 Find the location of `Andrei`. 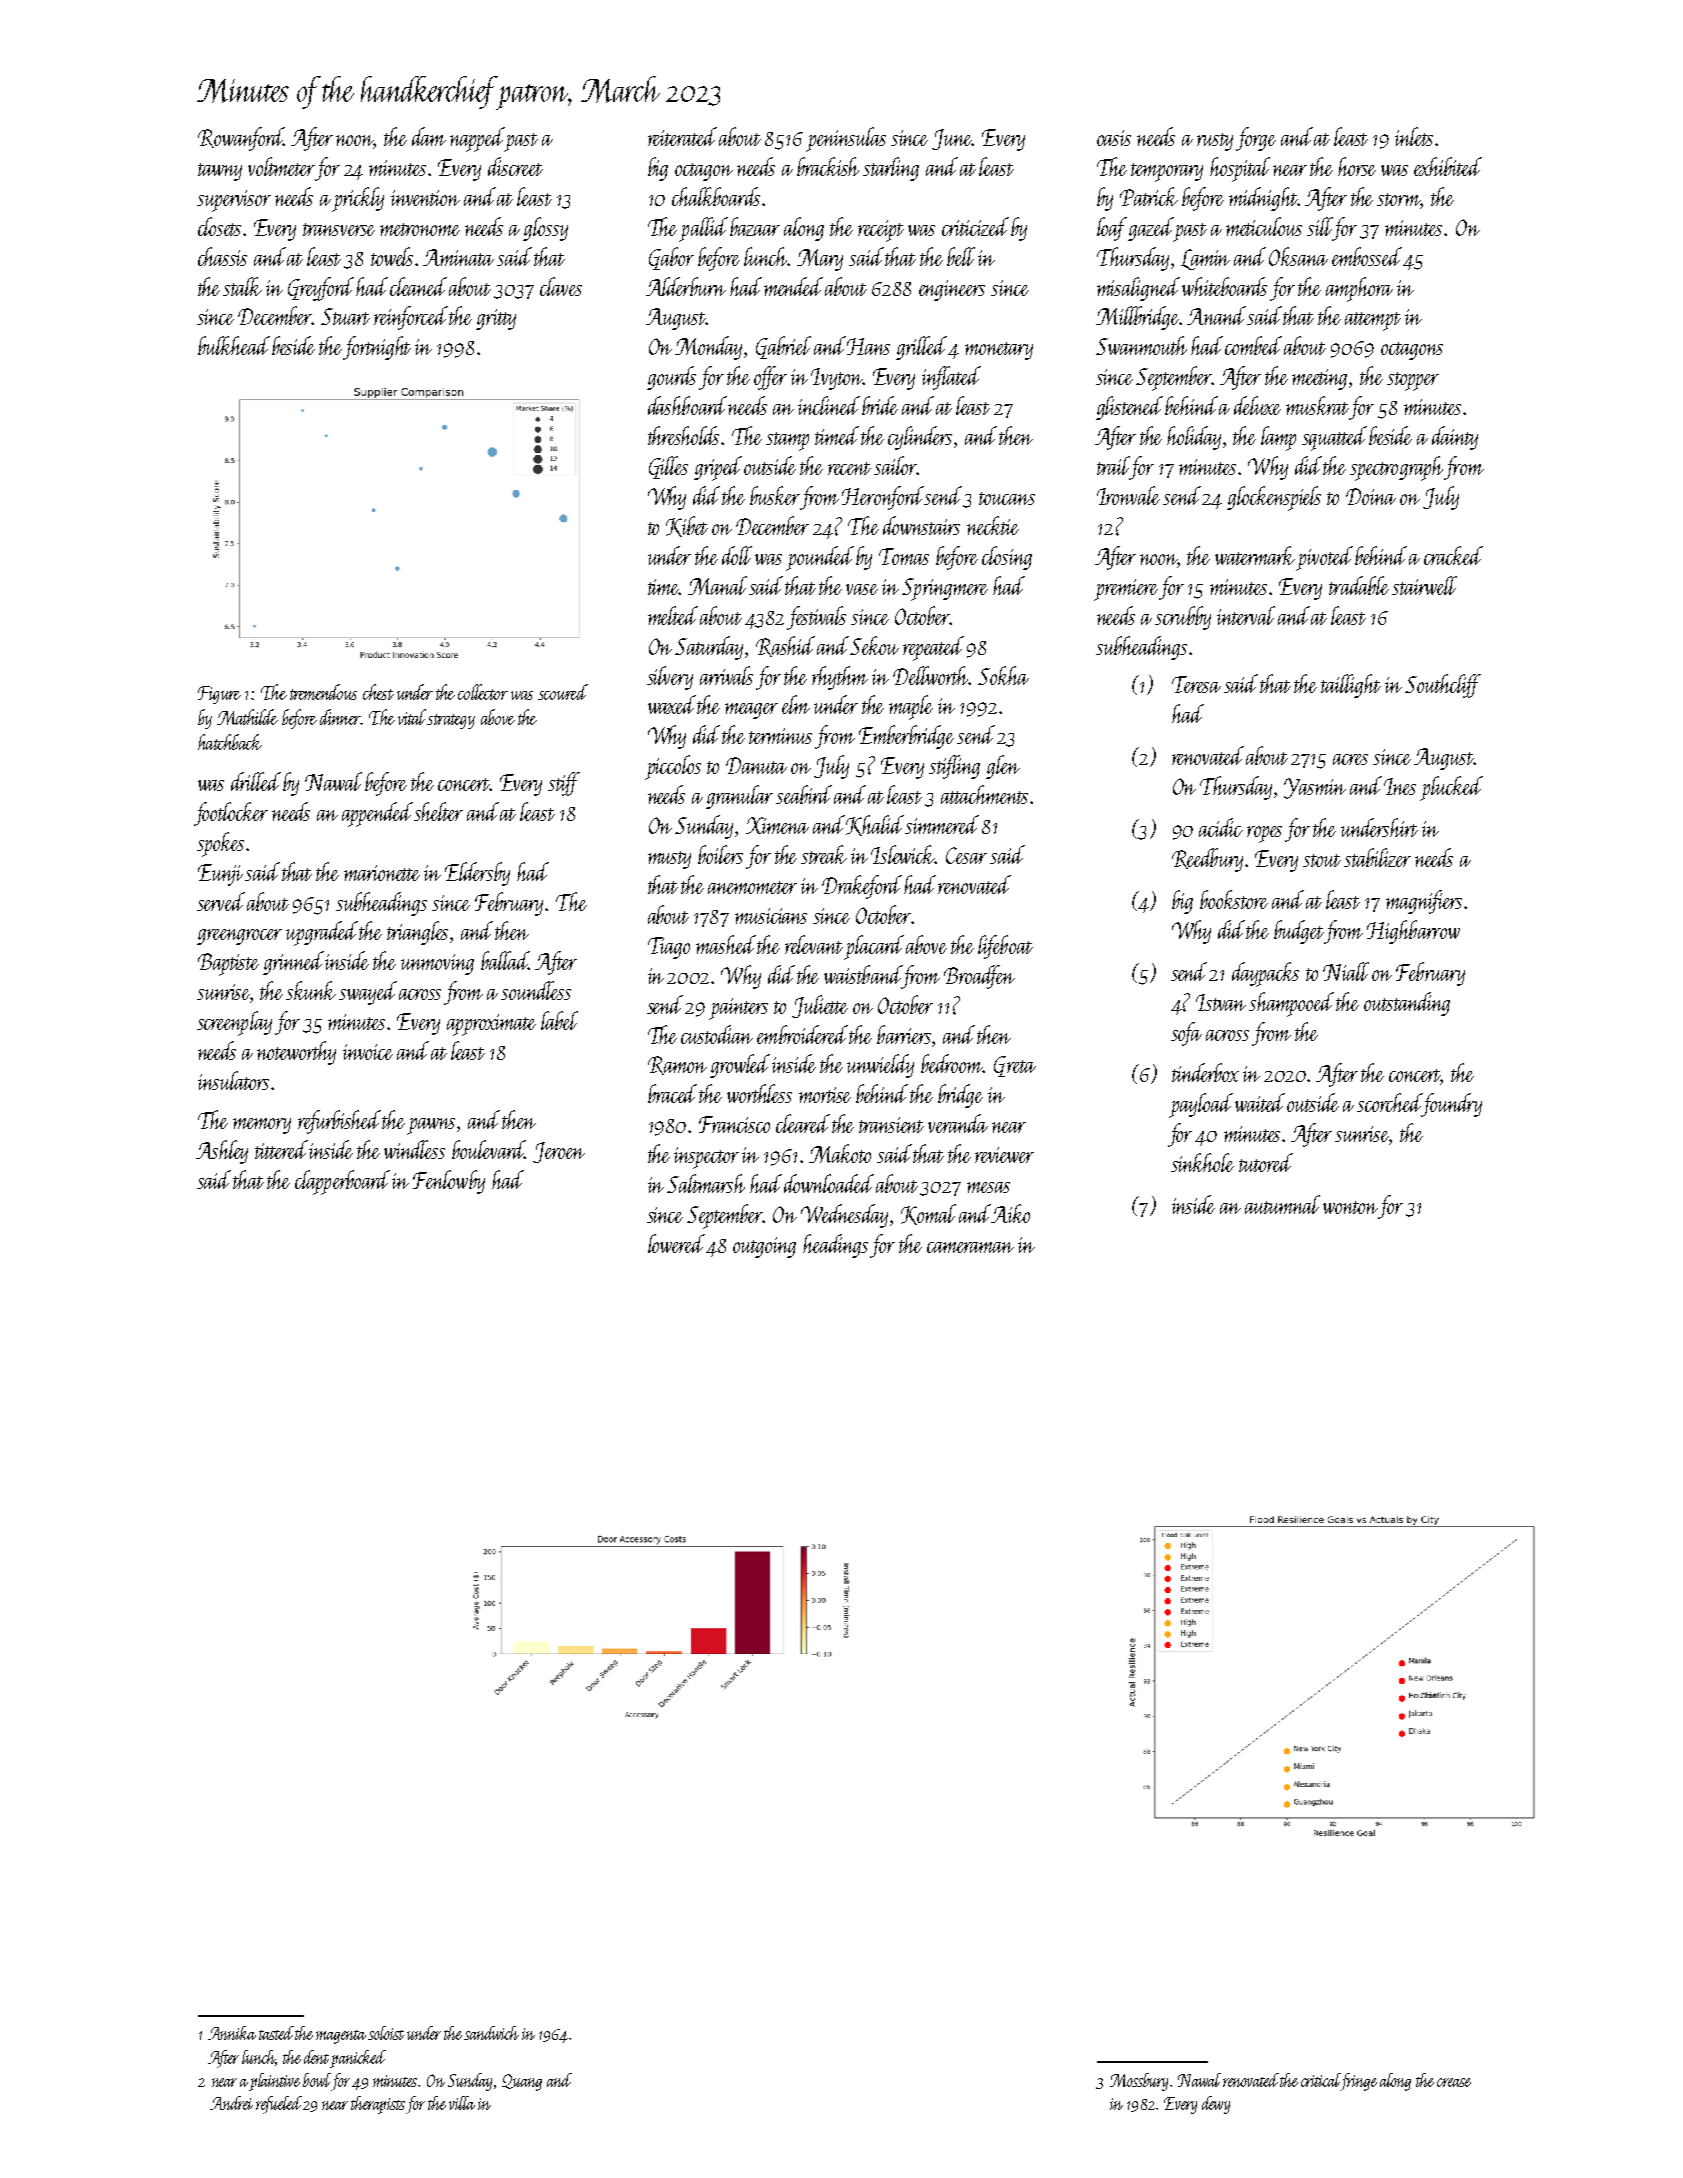

Andrei is located at coordinates (231, 2103).
